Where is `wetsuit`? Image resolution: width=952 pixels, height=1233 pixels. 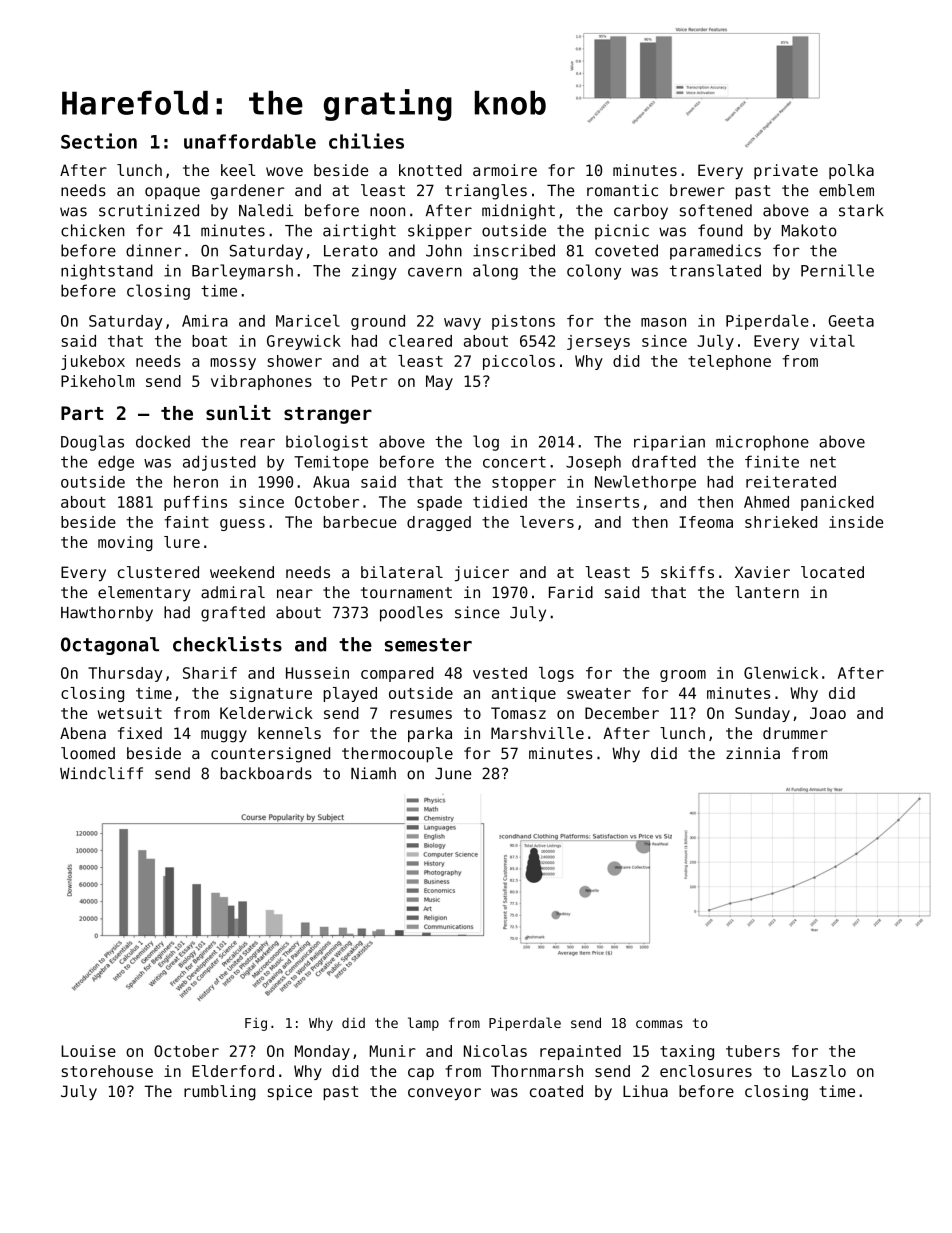
wetsuit is located at coordinates (130, 713).
